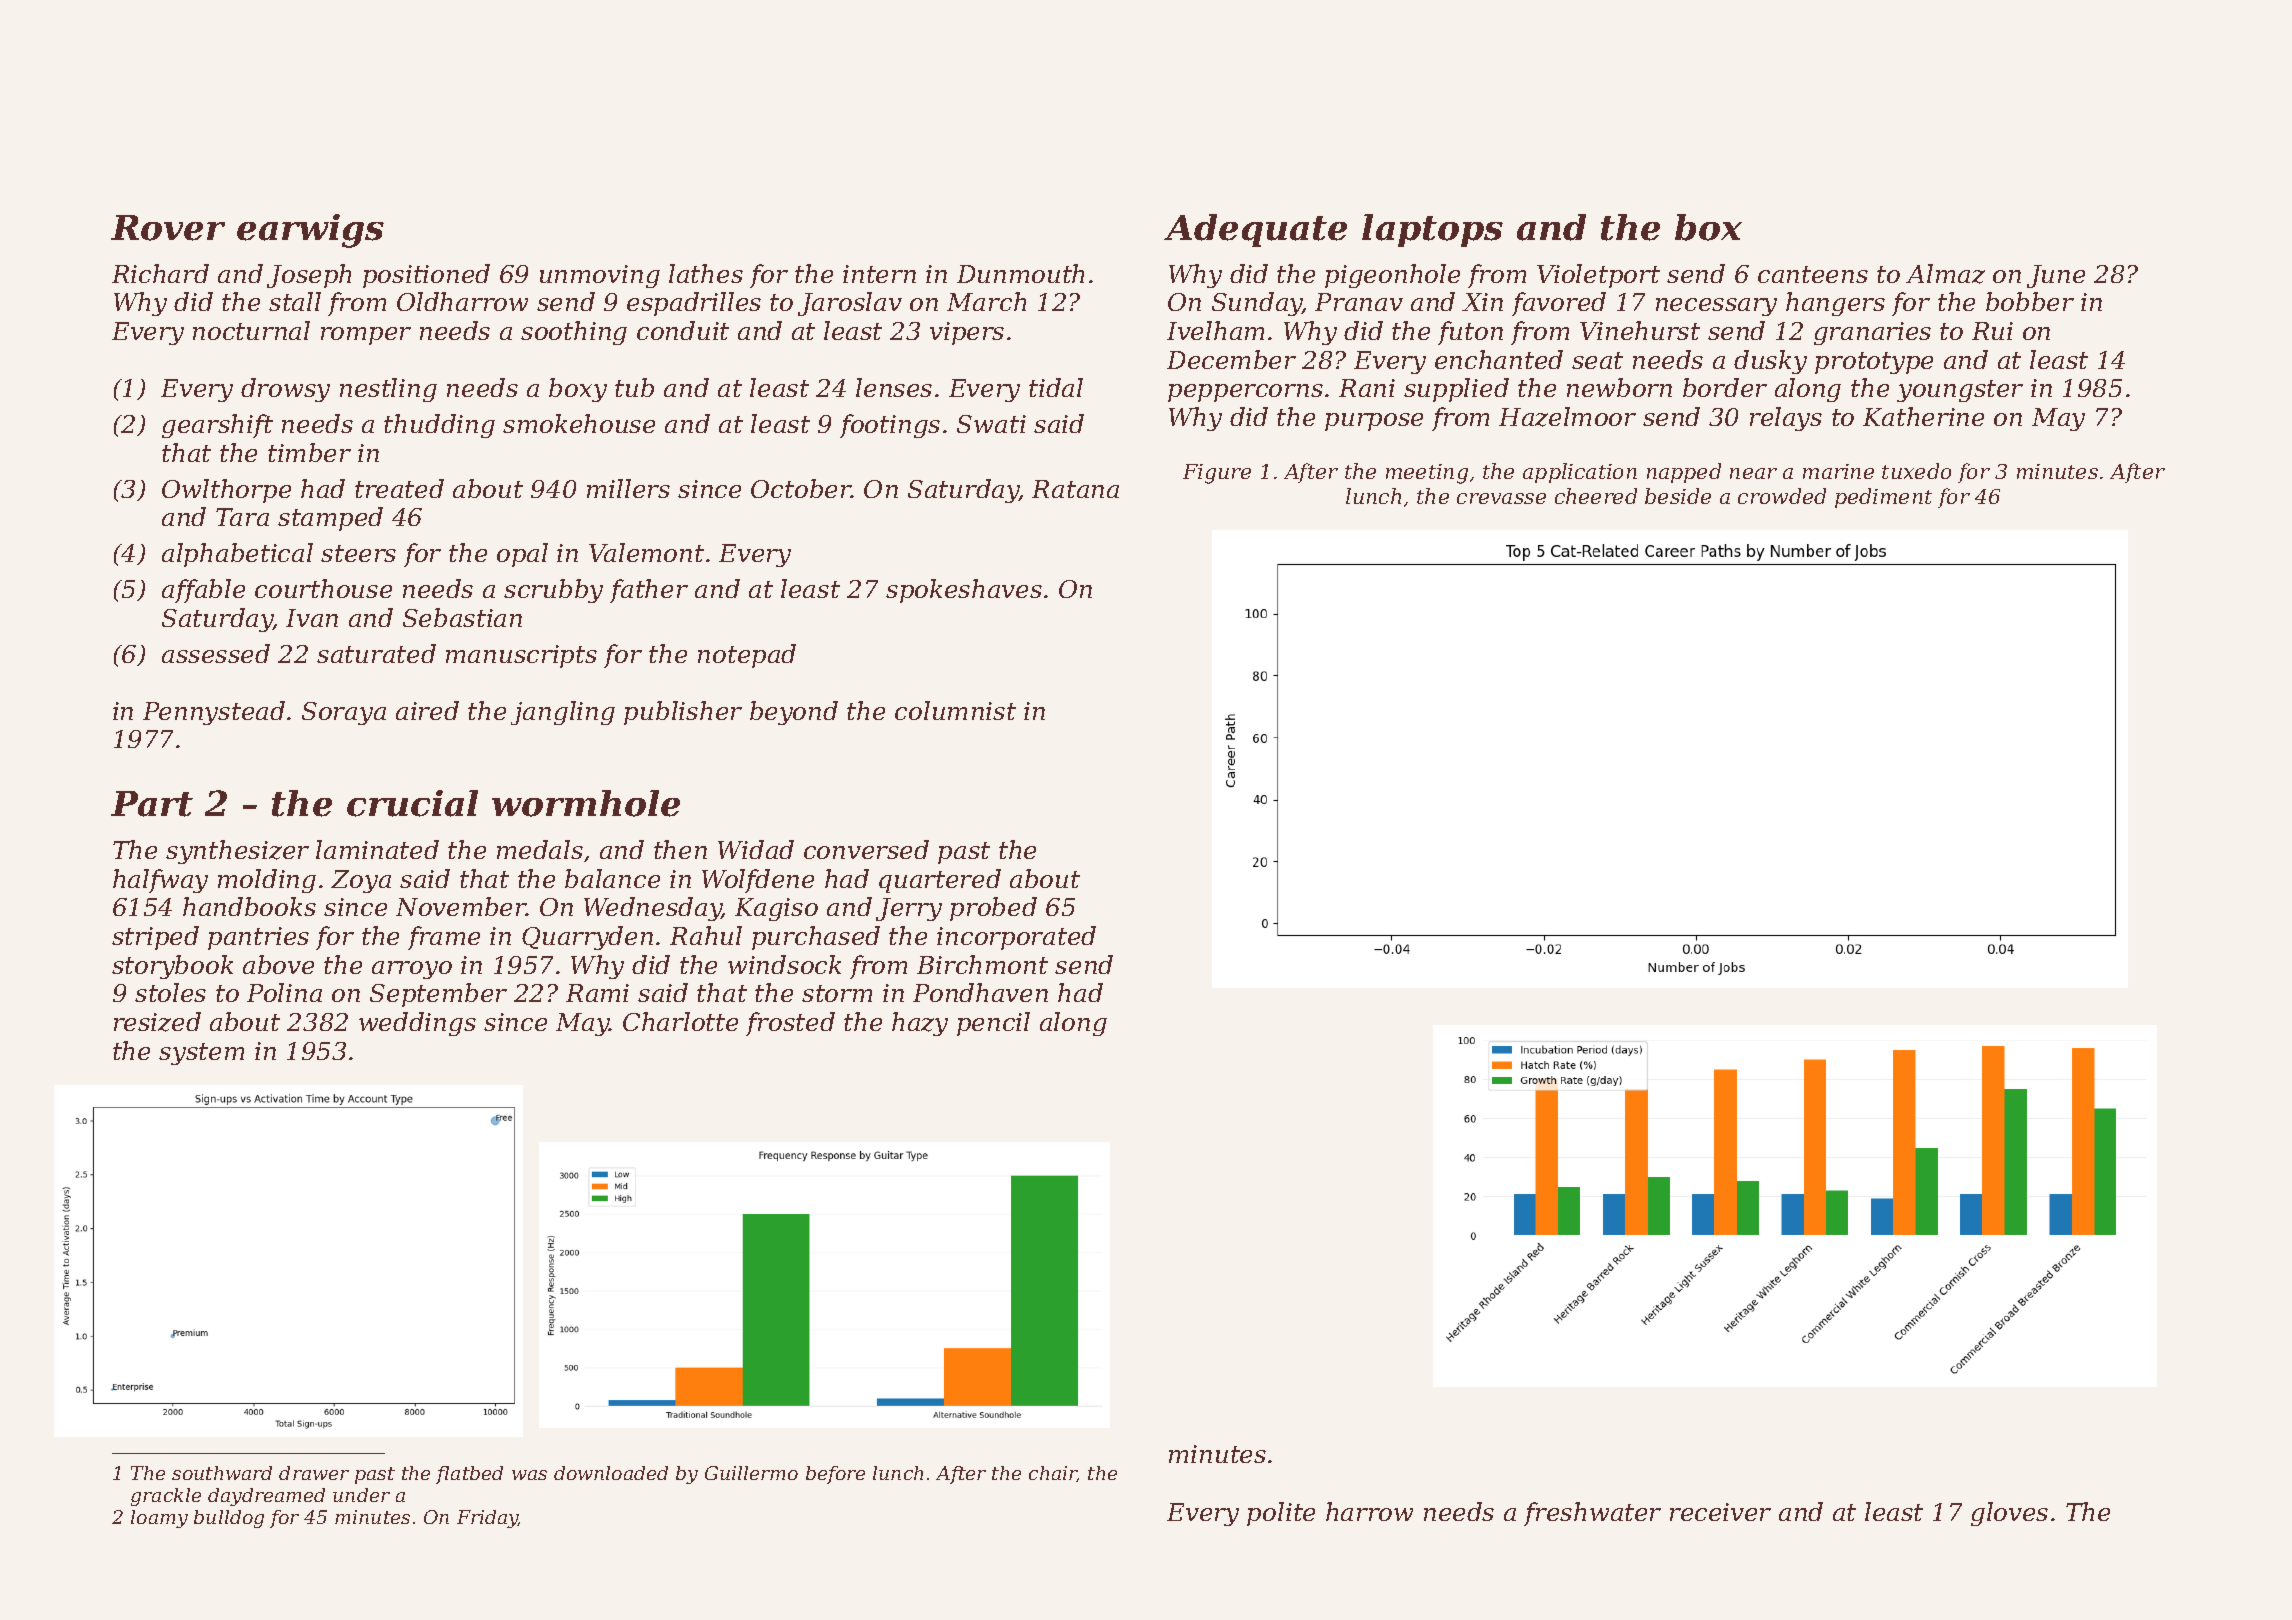 The width and height of the screenshot is (2292, 1620). I want to click on Almaz, so click(1945, 274).
